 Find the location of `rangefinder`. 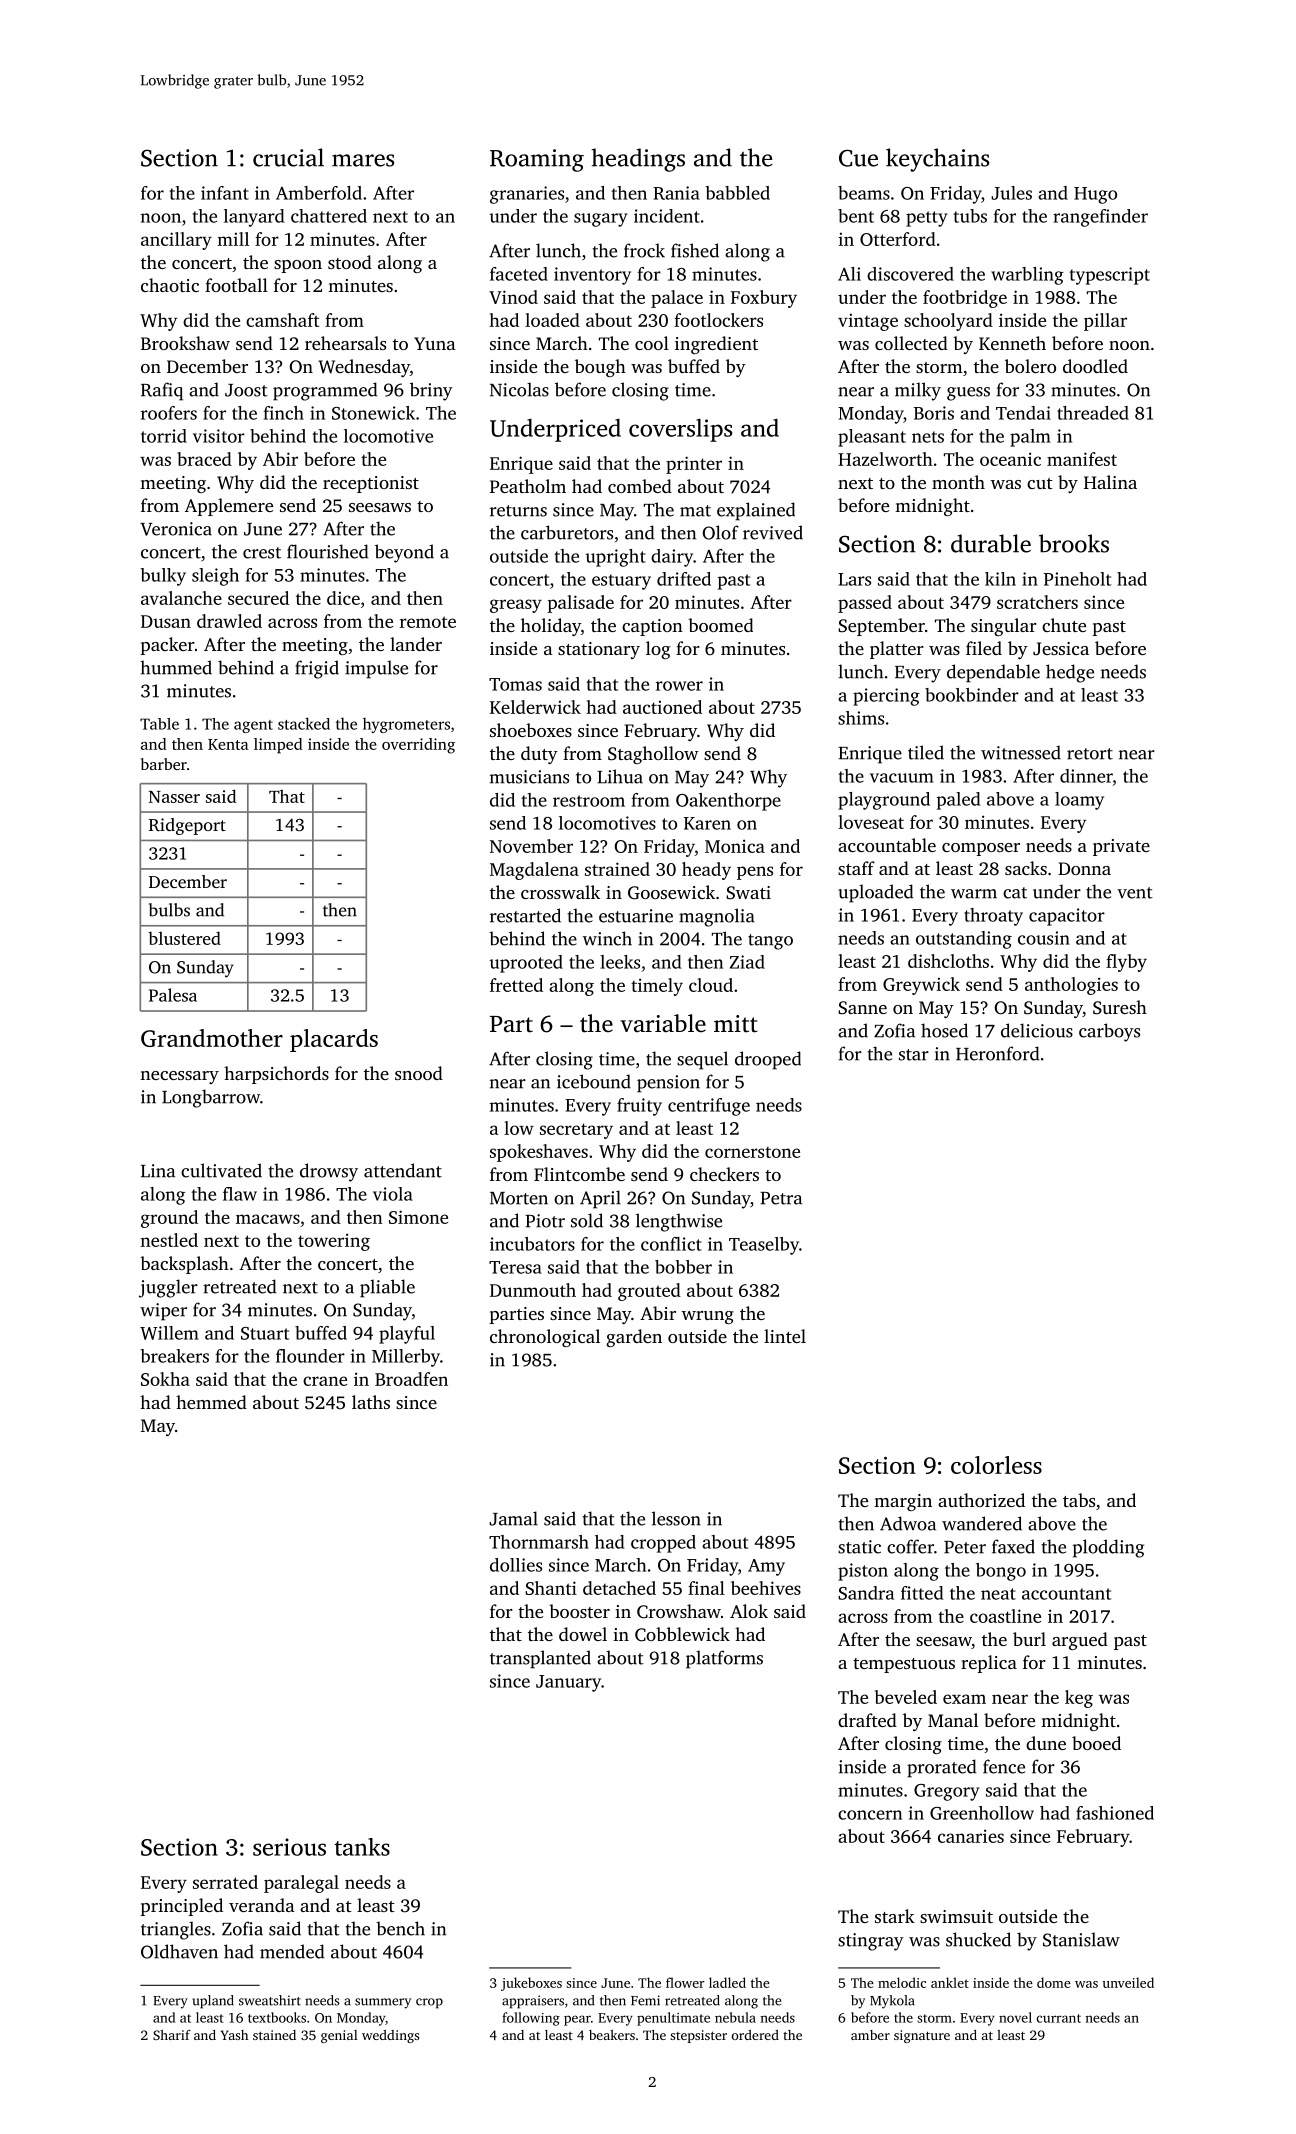

rangefinder is located at coordinates (1100, 218).
